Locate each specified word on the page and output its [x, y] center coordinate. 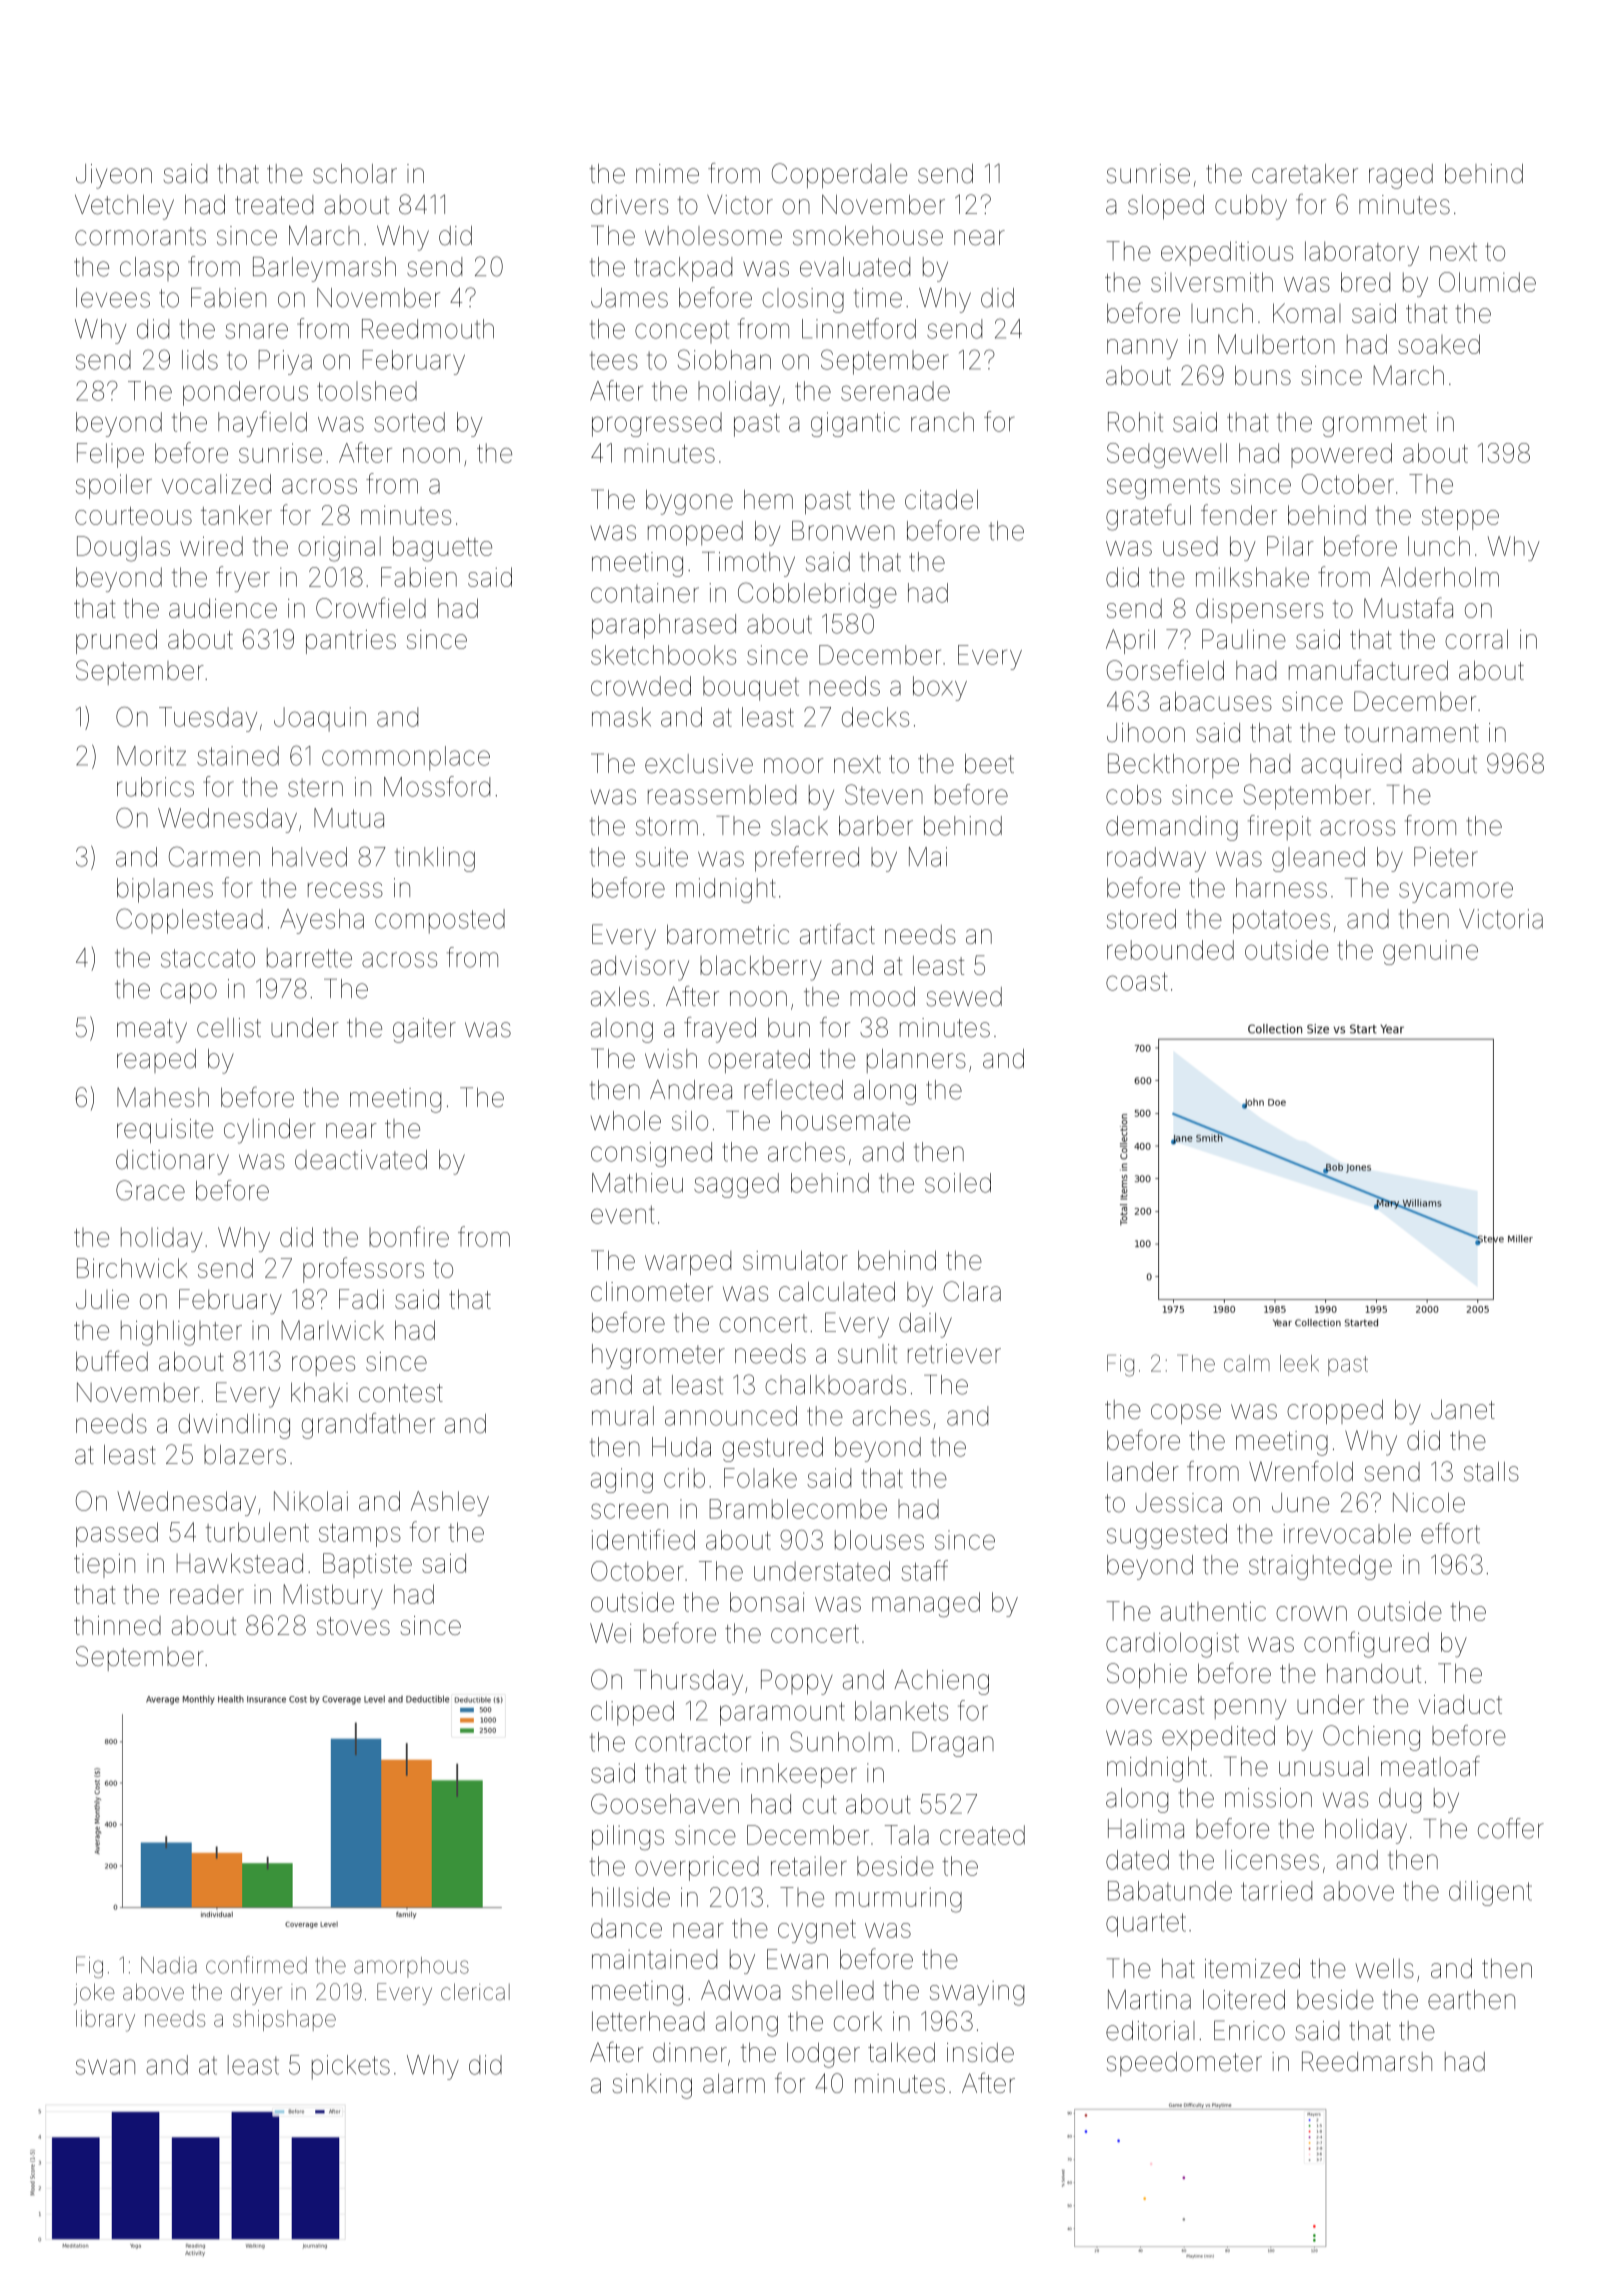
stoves [353, 1626]
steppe [1460, 518]
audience [223, 608]
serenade [895, 391]
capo [188, 993]
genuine [1430, 952]
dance [626, 1928]
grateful [1148, 517]
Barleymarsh [324, 269]
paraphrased [664, 626]
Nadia [169, 1965]
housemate [845, 1121]
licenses [1272, 1860]
